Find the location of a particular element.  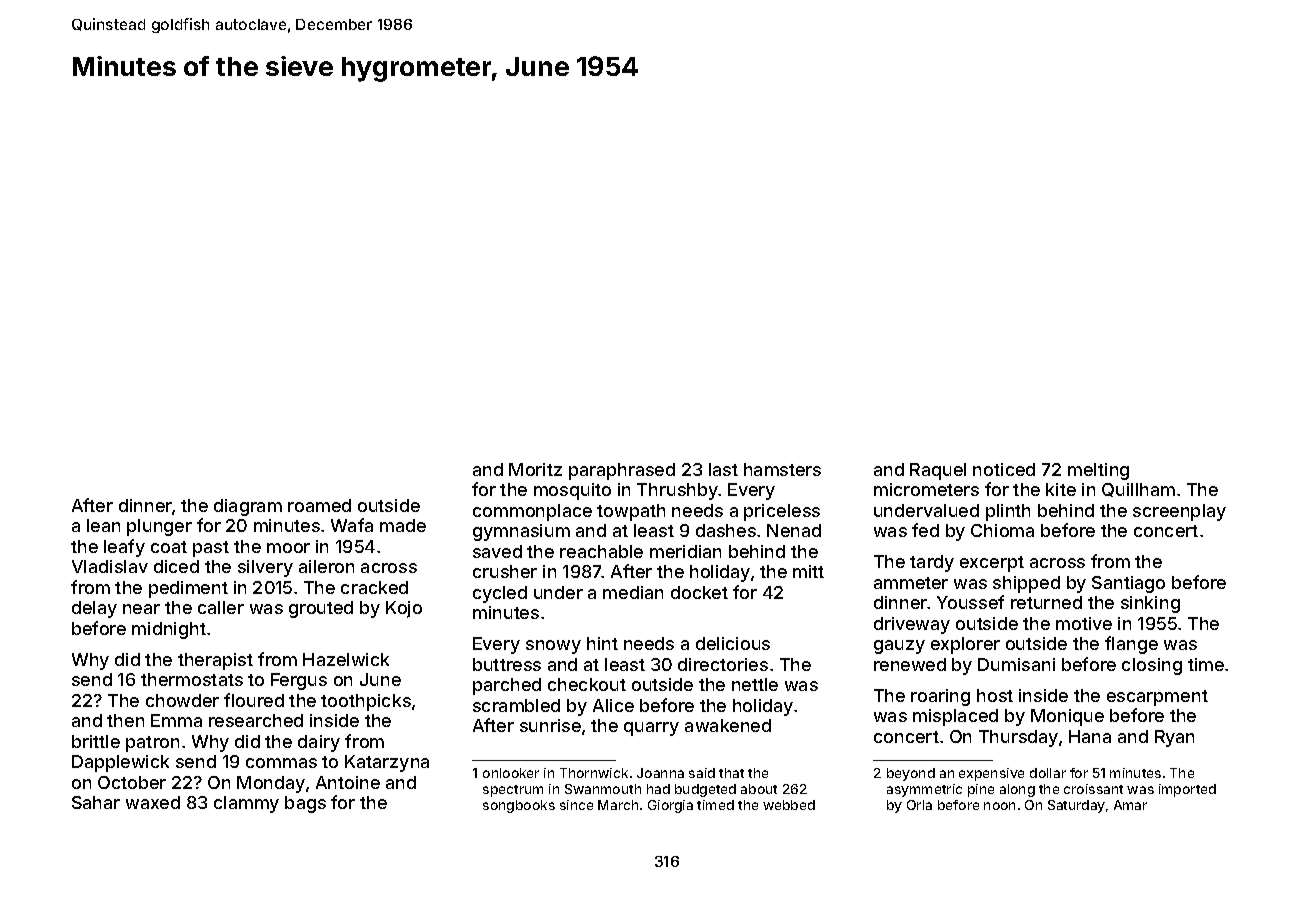

screenplay is located at coordinates (1179, 512).
